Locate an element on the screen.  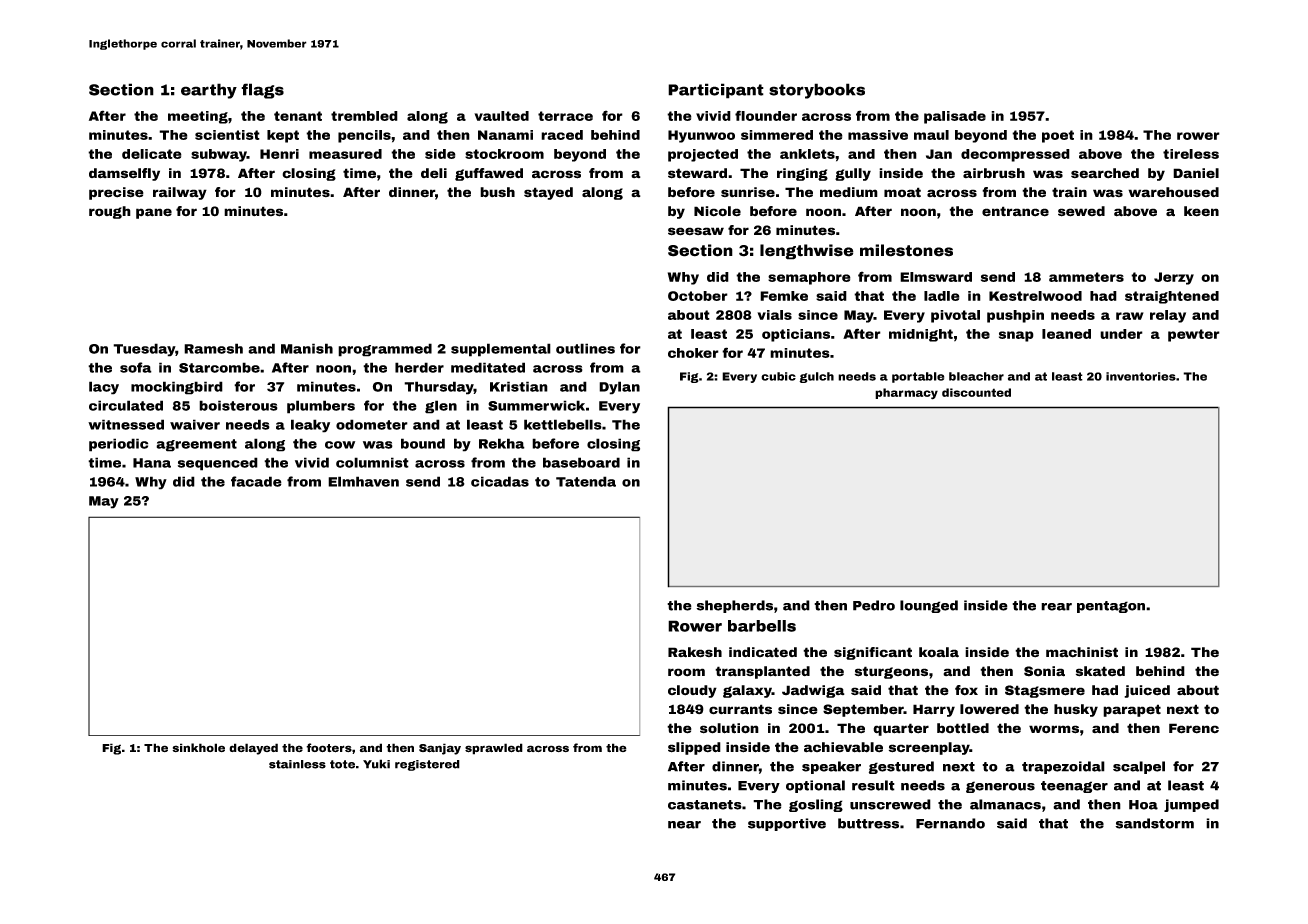
decompressed is located at coordinates (1015, 155).
